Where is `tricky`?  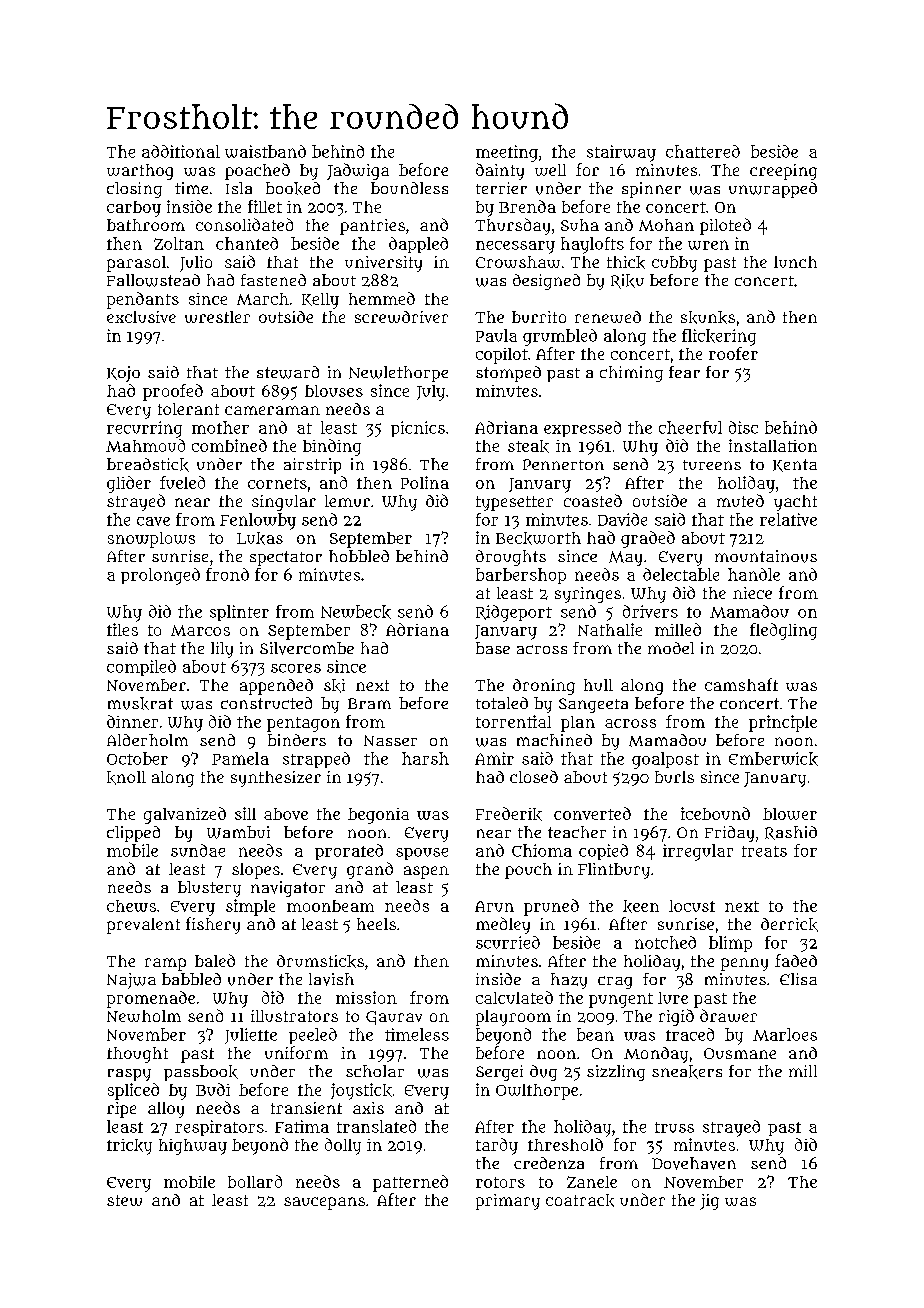
tricky is located at coordinates (129, 1147).
